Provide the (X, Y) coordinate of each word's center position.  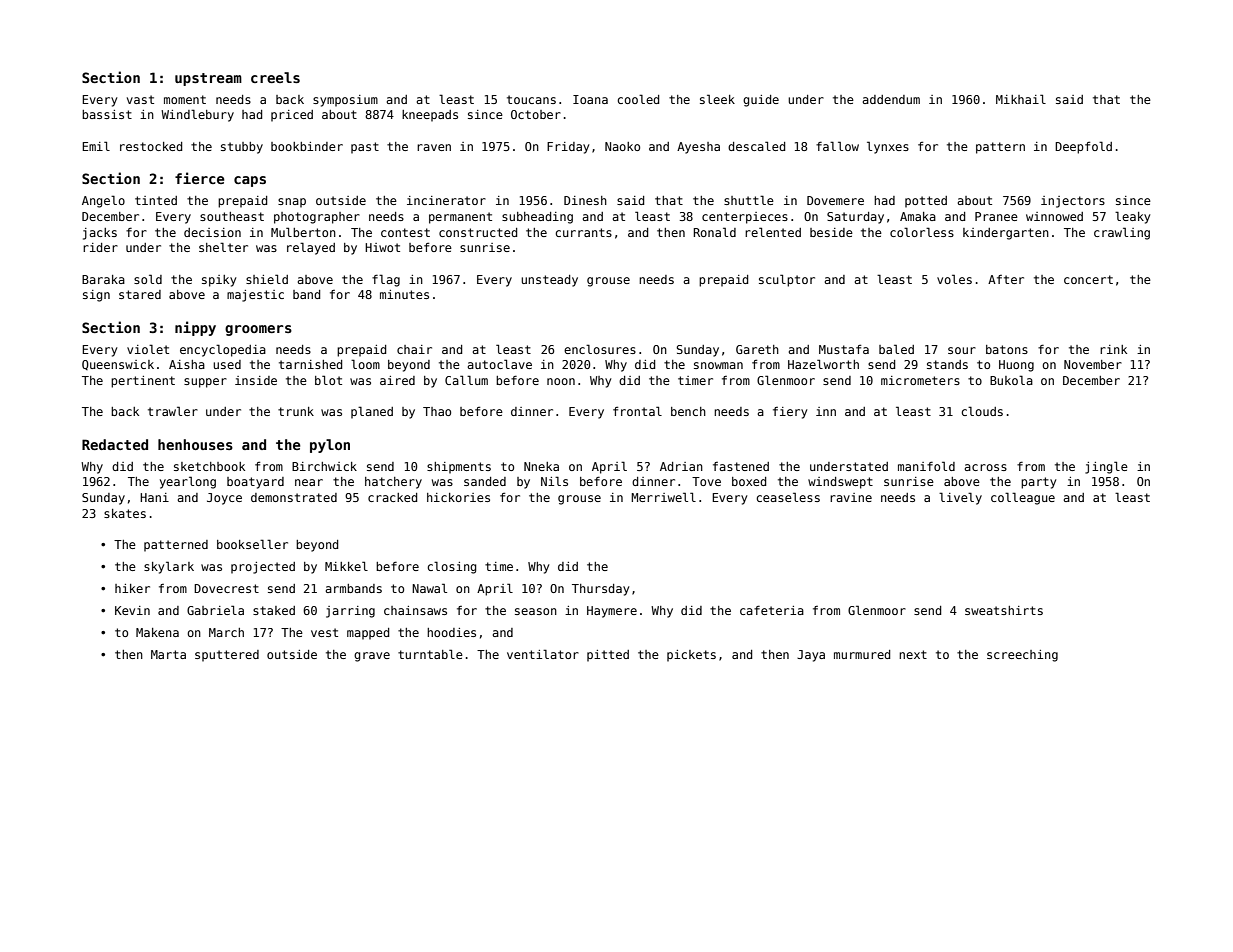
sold (148, 279)
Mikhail (1021, 99)
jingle (1106, 467)
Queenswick (118, 365)
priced (292, 116)
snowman (718, 365)
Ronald (714, 232)
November (1093, 364)
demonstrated (294, 497)
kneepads (430, 116)
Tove (706, 481)
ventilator (543, 654)
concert (1088, 279)
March (226, 632)
